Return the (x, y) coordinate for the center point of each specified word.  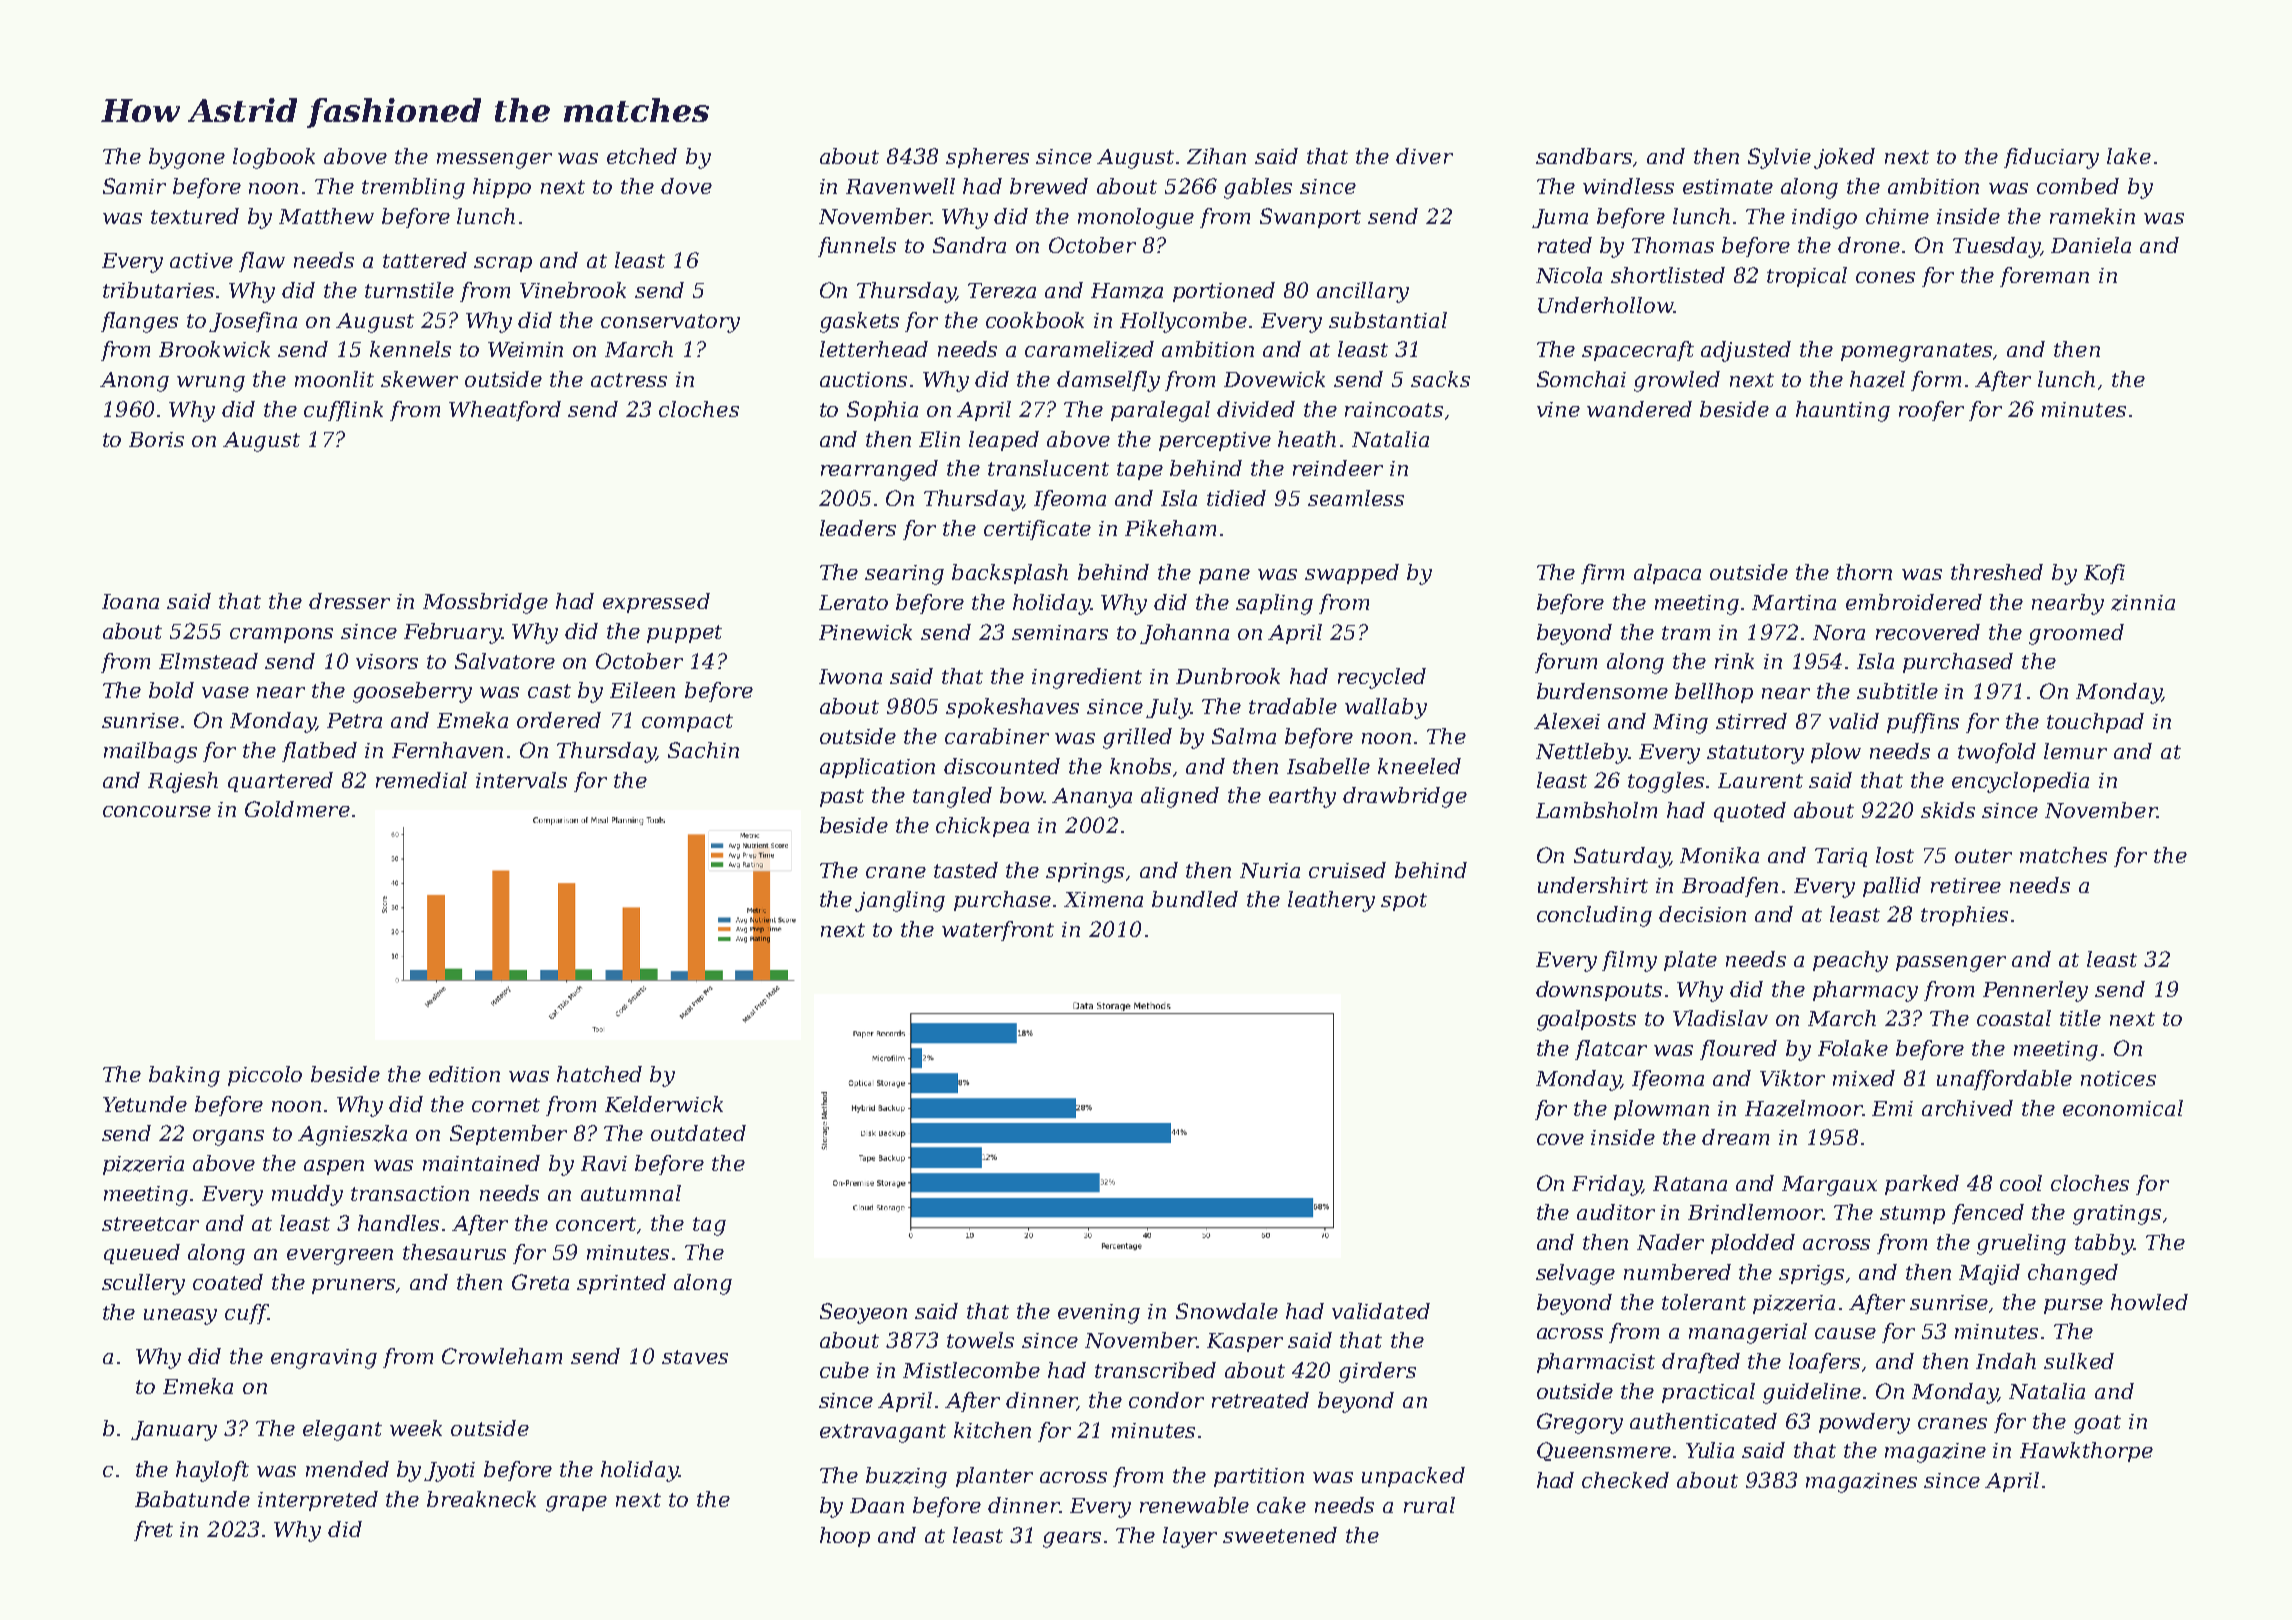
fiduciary (2051, 158)
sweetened (1280, 1535)
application (877, 768)
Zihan (1216, 156)
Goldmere (297, 809)
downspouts (1599, 991)
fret (153, 1531)
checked (1625, 1480)
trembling (413, 188)
